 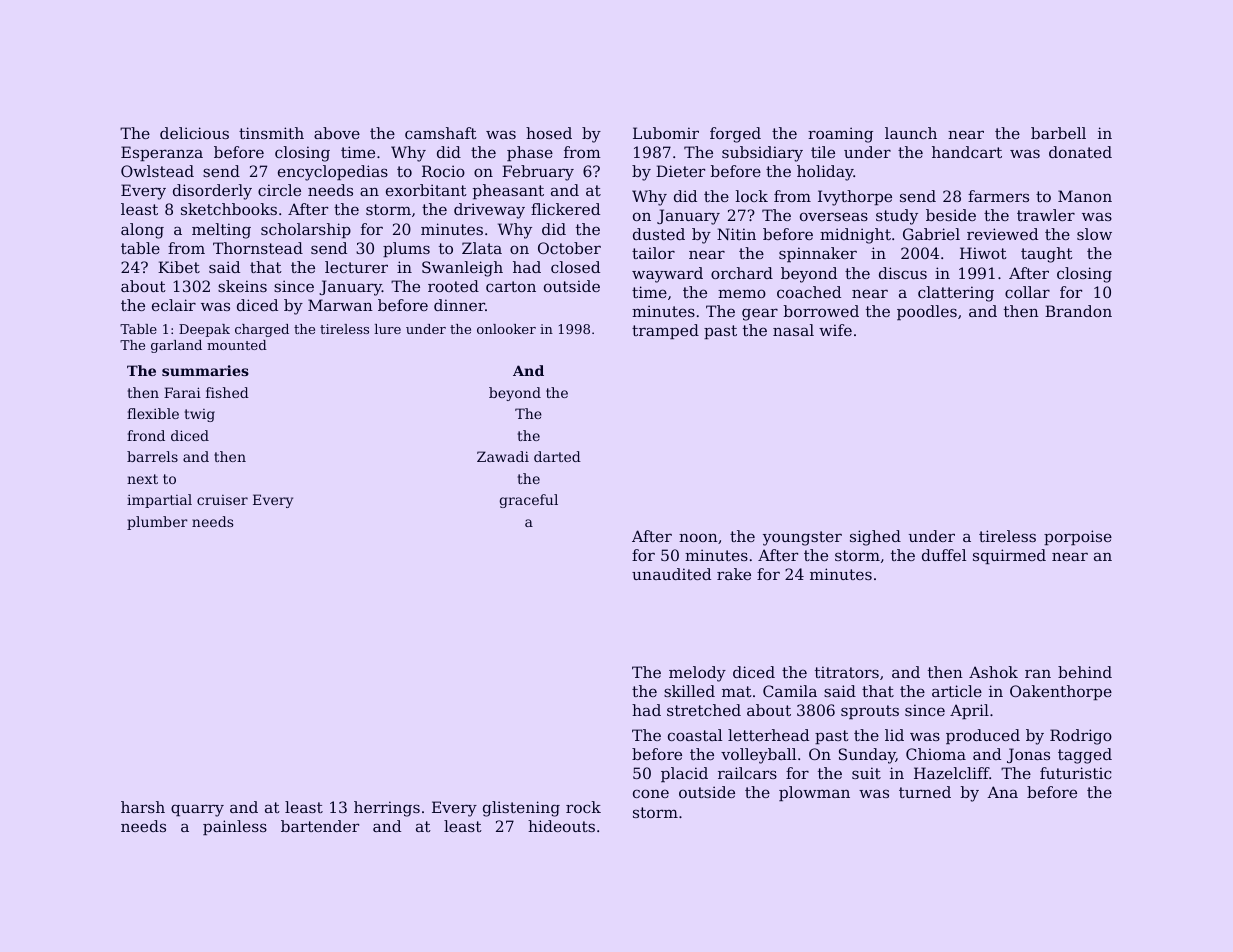 I want to click on Brandon, so click(x=1078, y=311).
